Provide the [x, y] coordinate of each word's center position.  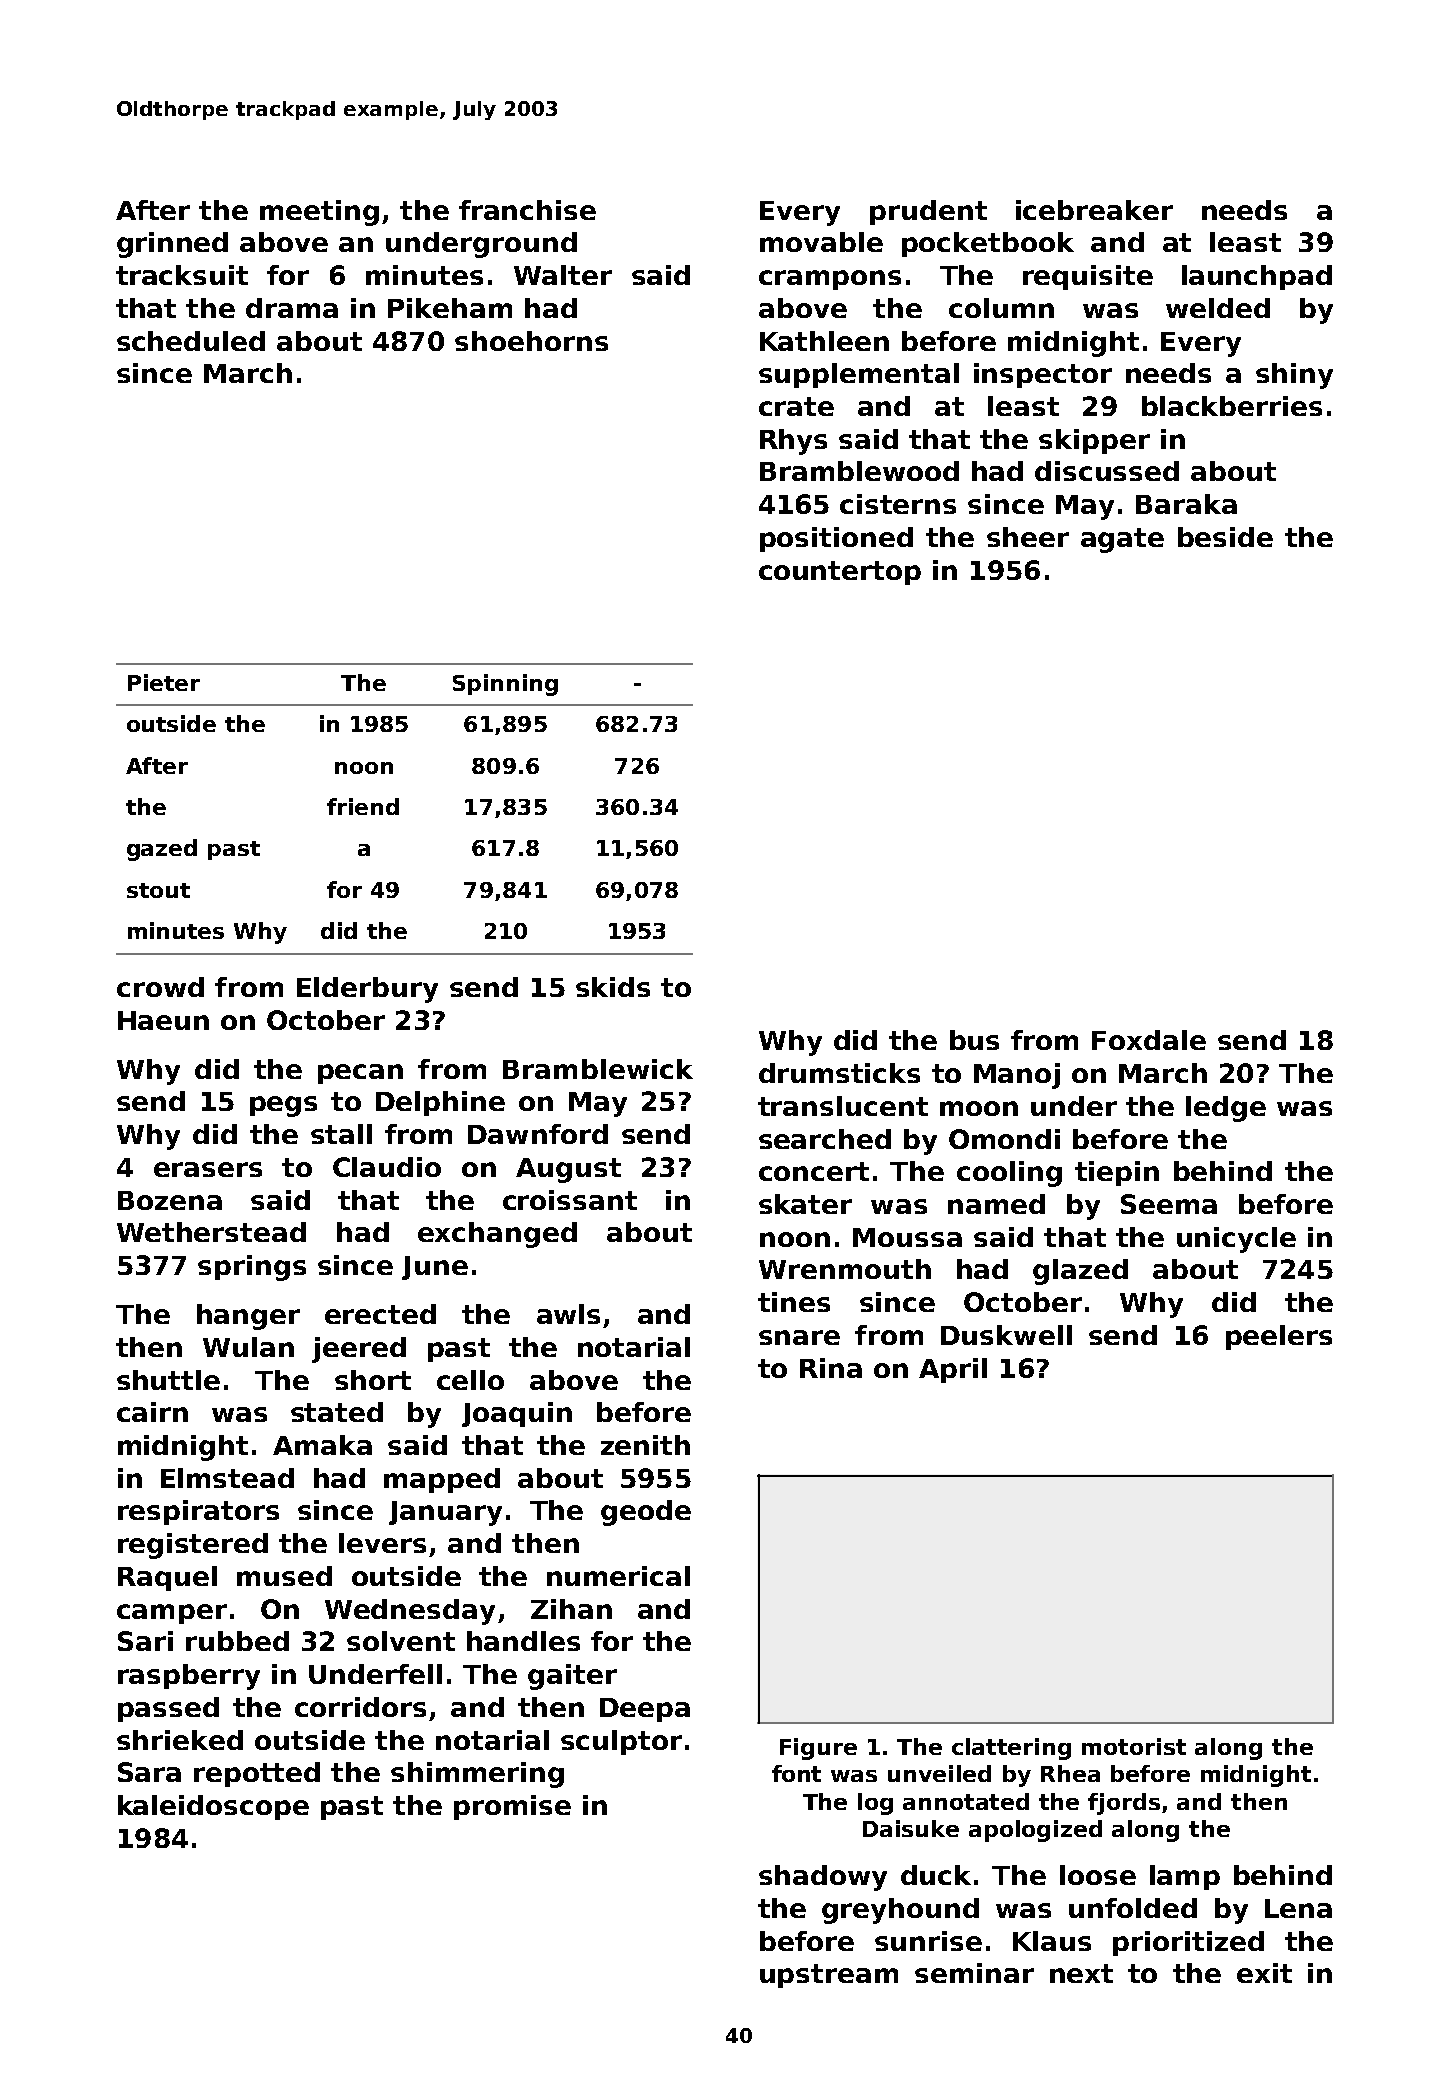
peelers [1279, 1337]
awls [568, 1314]
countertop [840, 573]
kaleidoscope [213, 1807]
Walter [563, 275]
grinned [172, 245]
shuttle [168, 1380]
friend [363, 806]
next [1081, 1973]
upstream [829, 1976]
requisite [1088, 277]
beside [1225, 537]
